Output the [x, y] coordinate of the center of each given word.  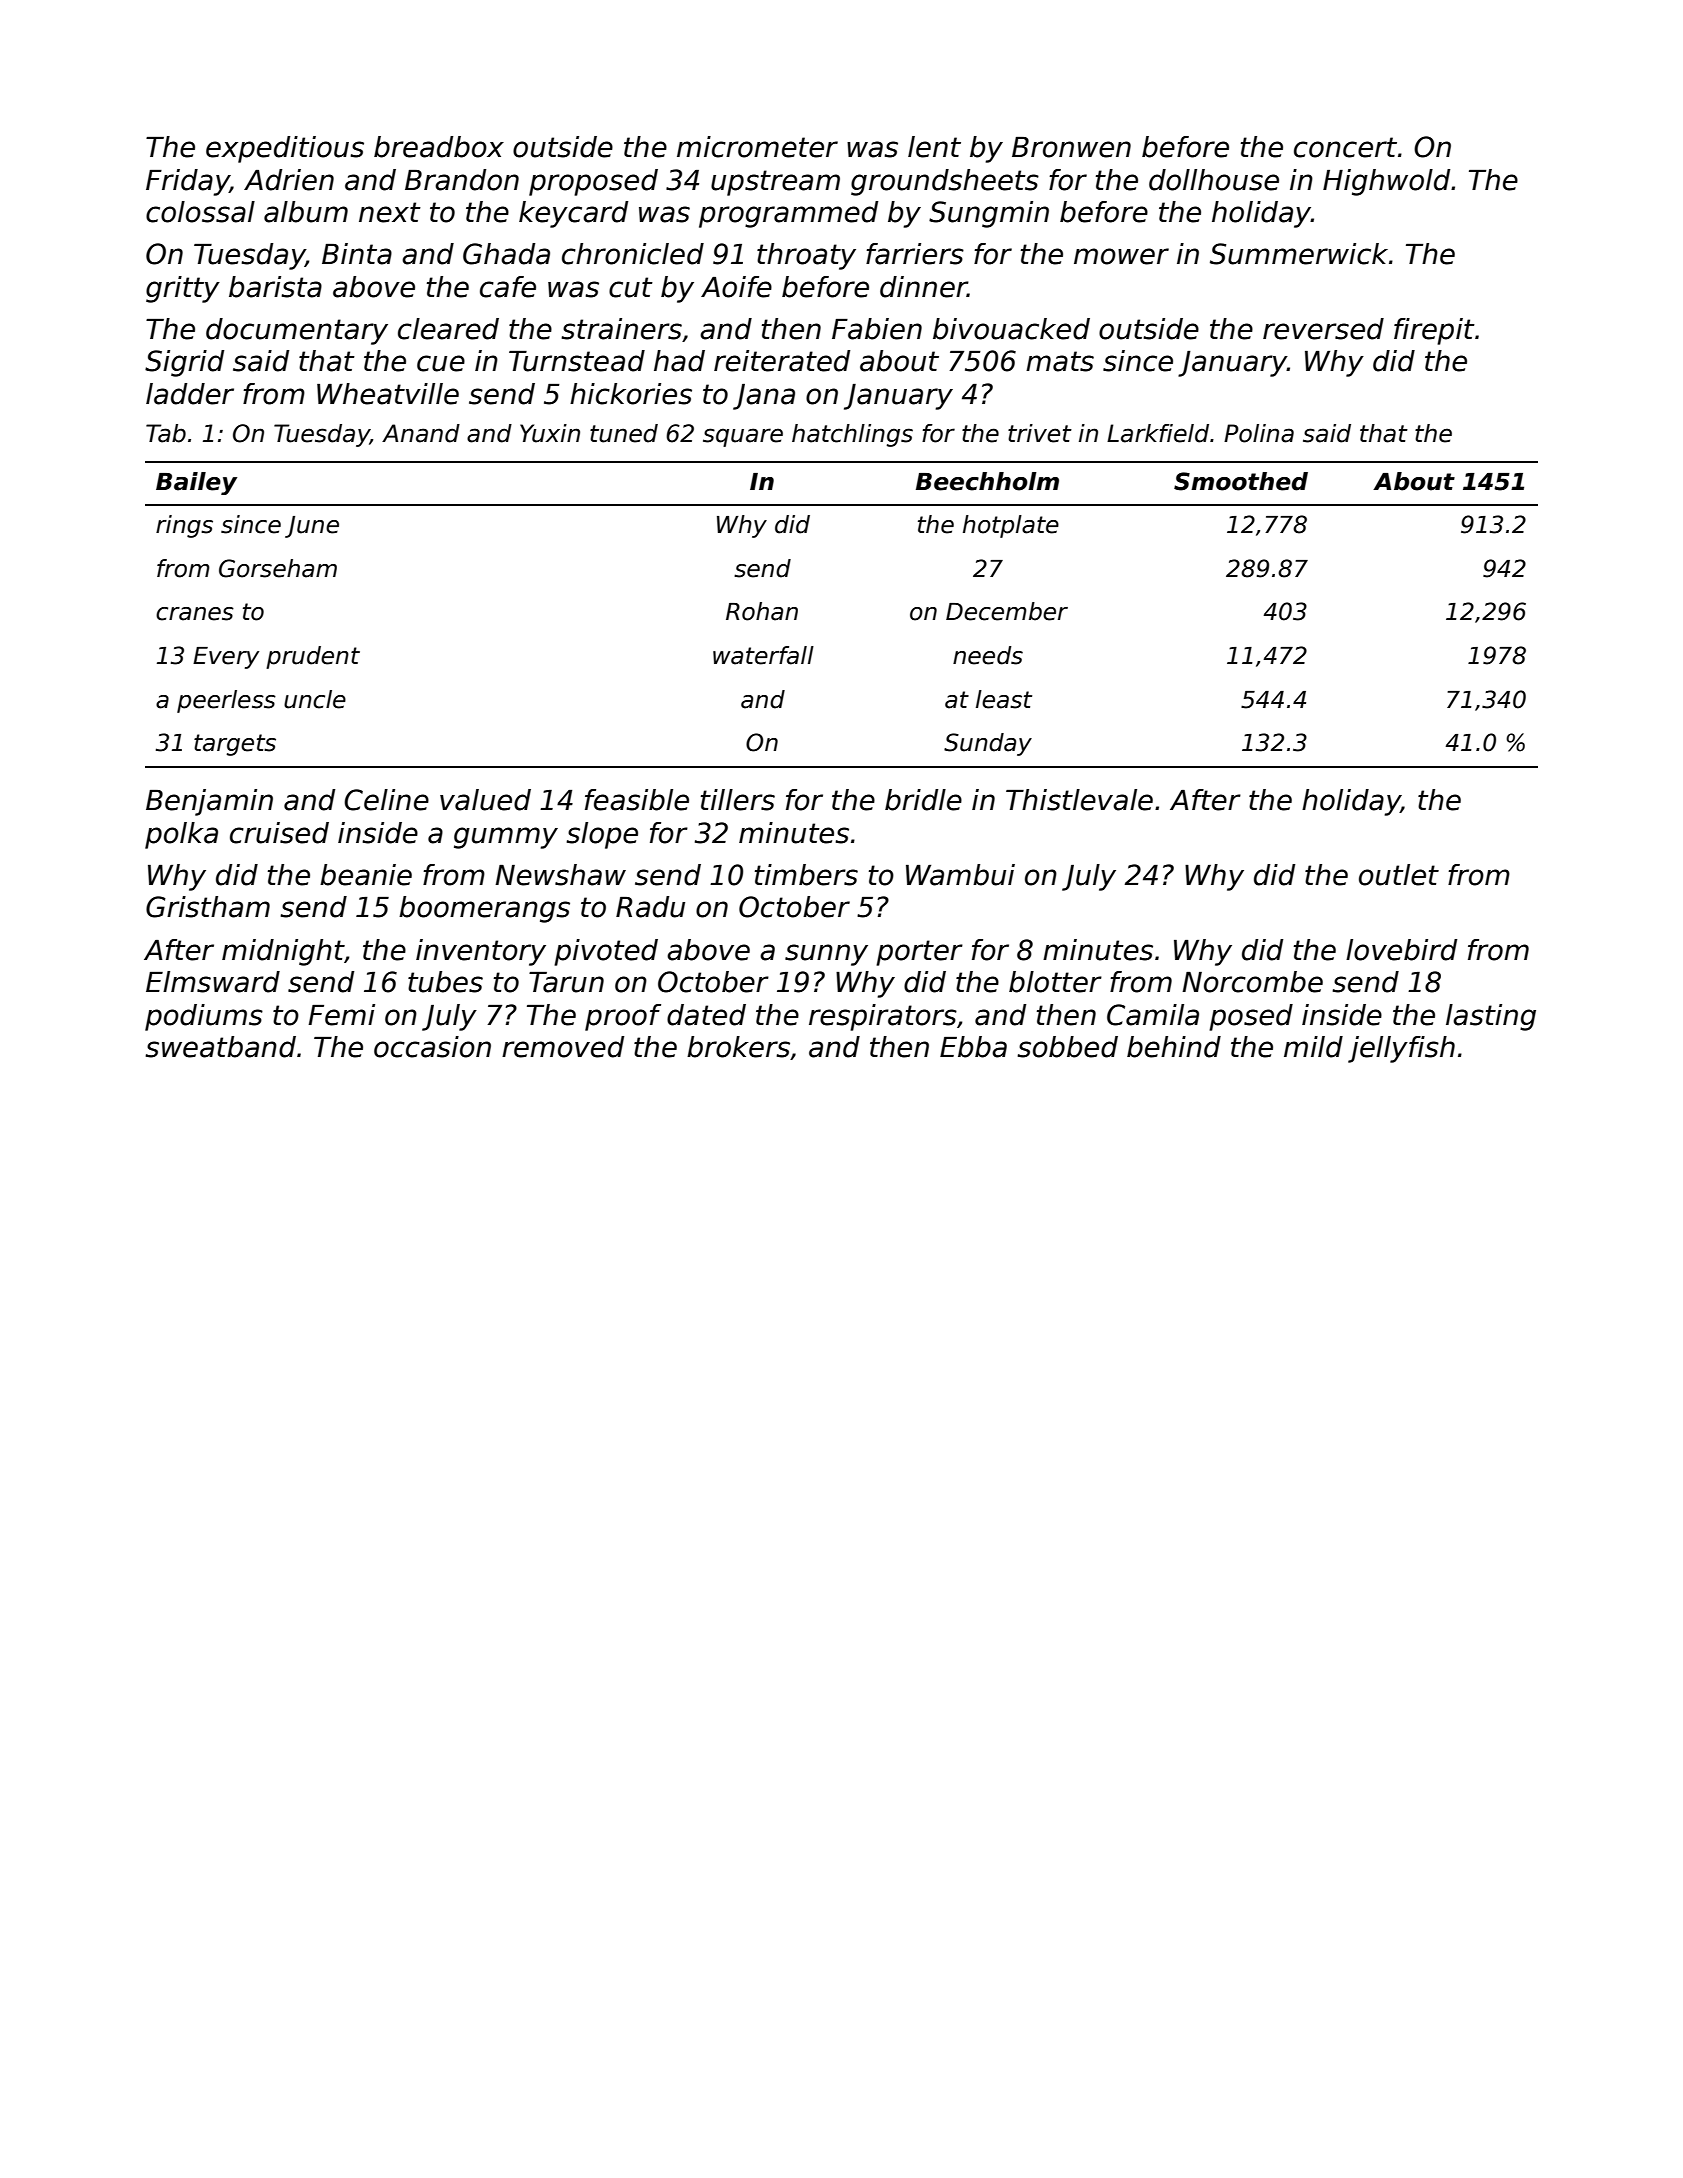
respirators [883, 1017]
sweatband [220, 1047]
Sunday [988, 744]
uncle [315, 699]
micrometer [757, 147]
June [312, 527]
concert [1345, 147]
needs [988, 655]
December [1007, 611]
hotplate [1011, 526]
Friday [188, 182]
